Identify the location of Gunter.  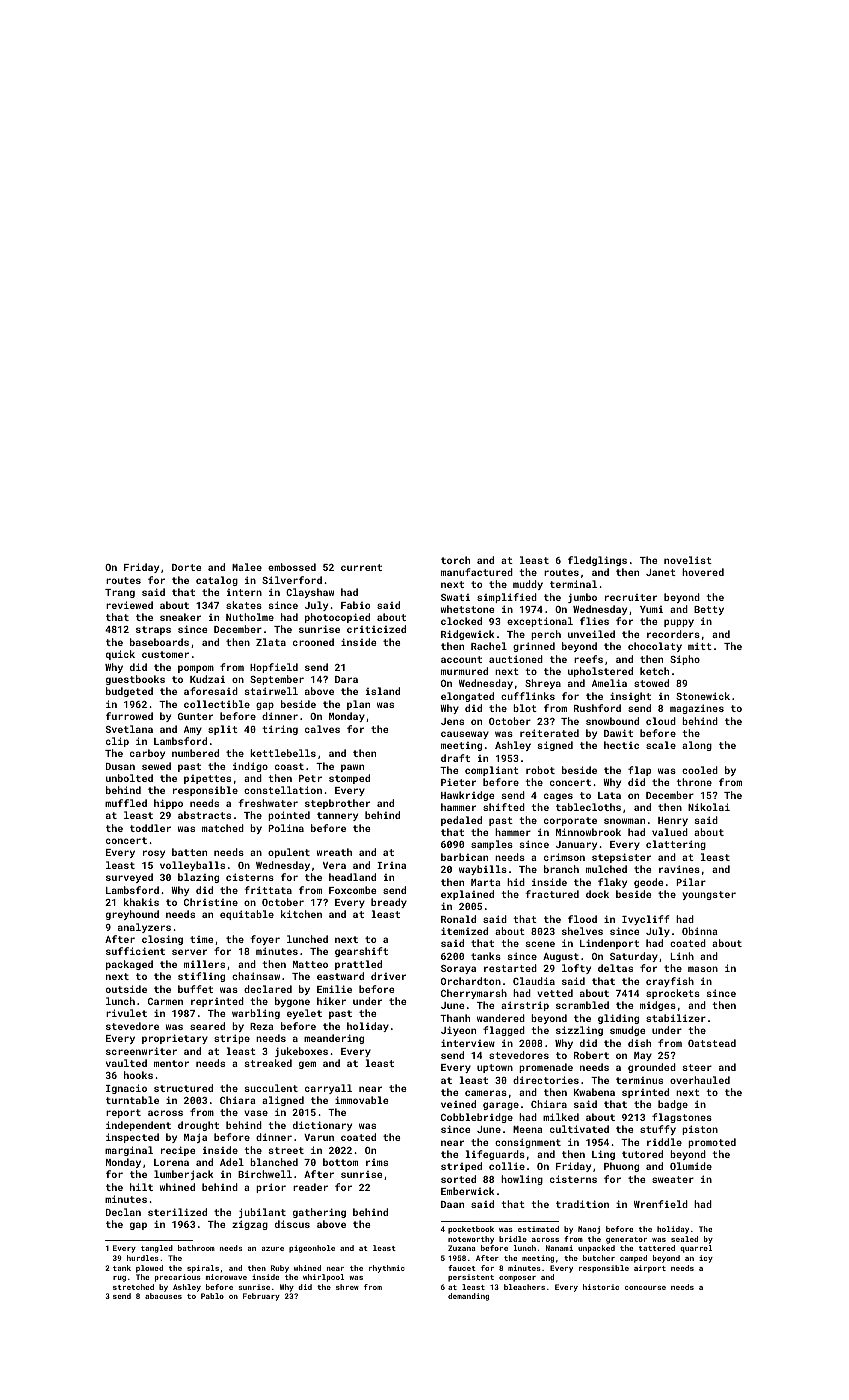
(195, 716).
